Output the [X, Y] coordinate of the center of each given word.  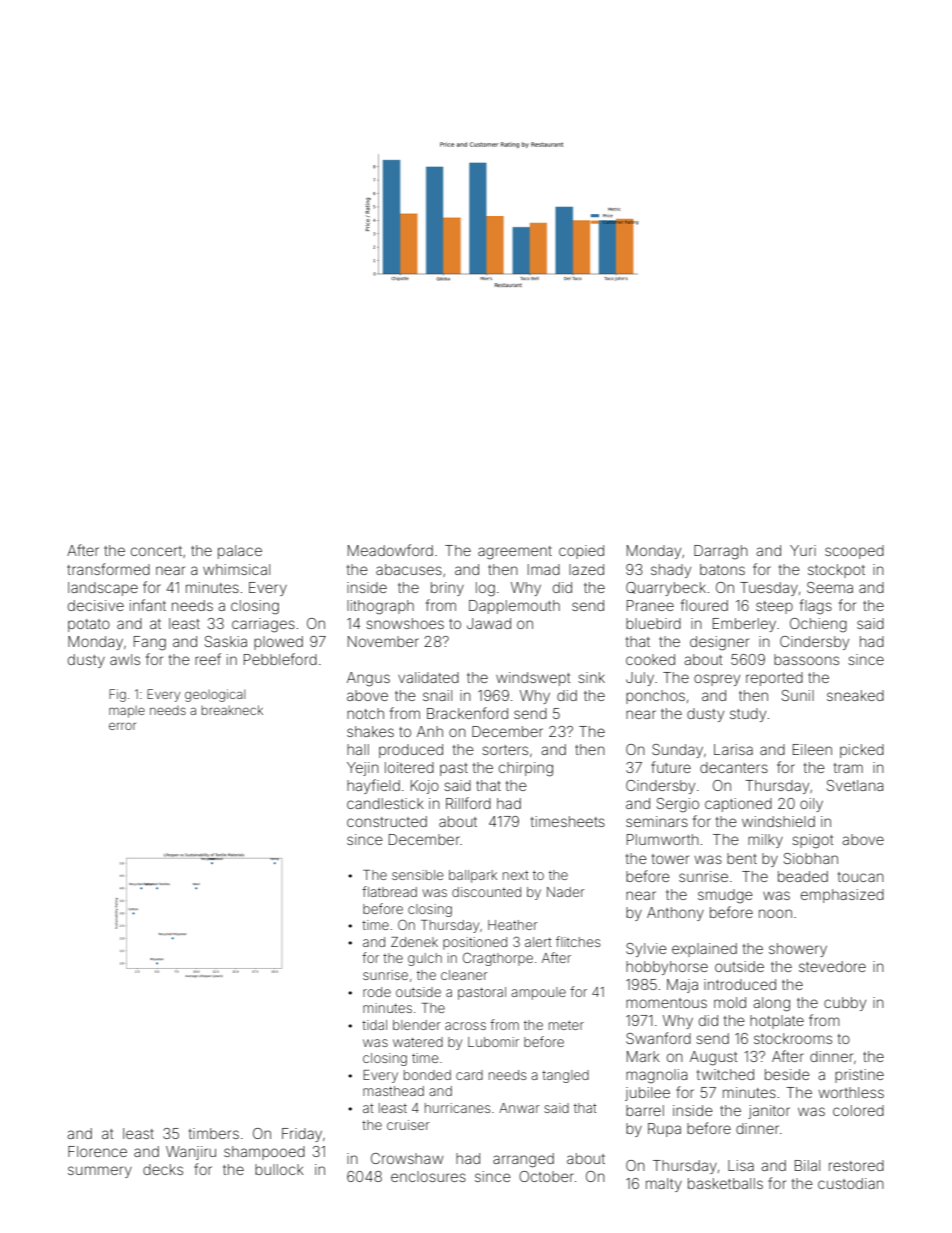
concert [156, 551]
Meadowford [390, 550]
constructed [387, 821]
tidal [374, 1025]
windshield [778, 821]
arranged [523, 1160]
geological [215, 695]
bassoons [806, 659]
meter [566, 1025]
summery [100, 1172]
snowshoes [405, 623]
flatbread [389, 891]
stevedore [832, 966]
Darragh [721, 552]
